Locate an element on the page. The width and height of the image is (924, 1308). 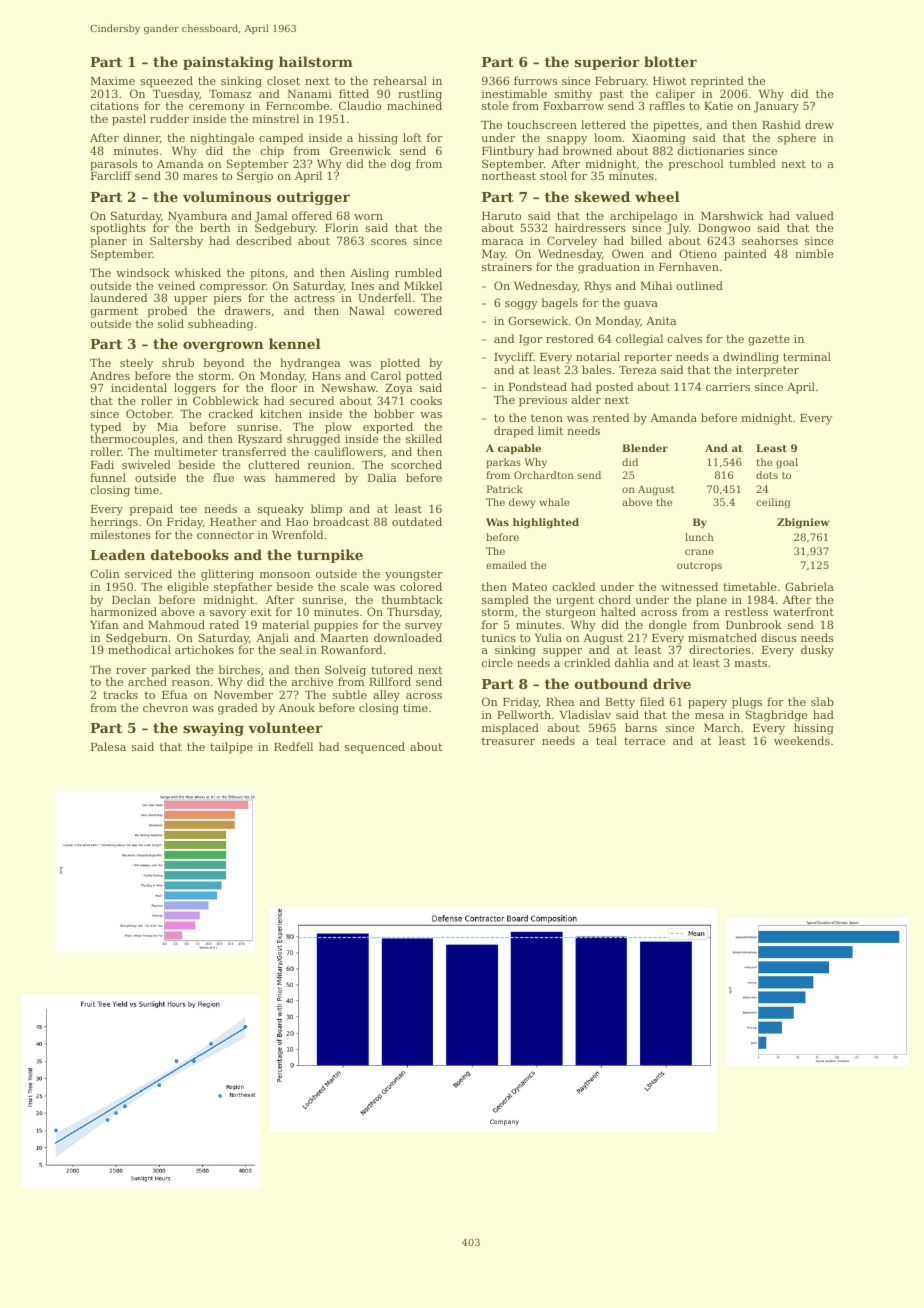
posted is located at coordinates (614, 388).
